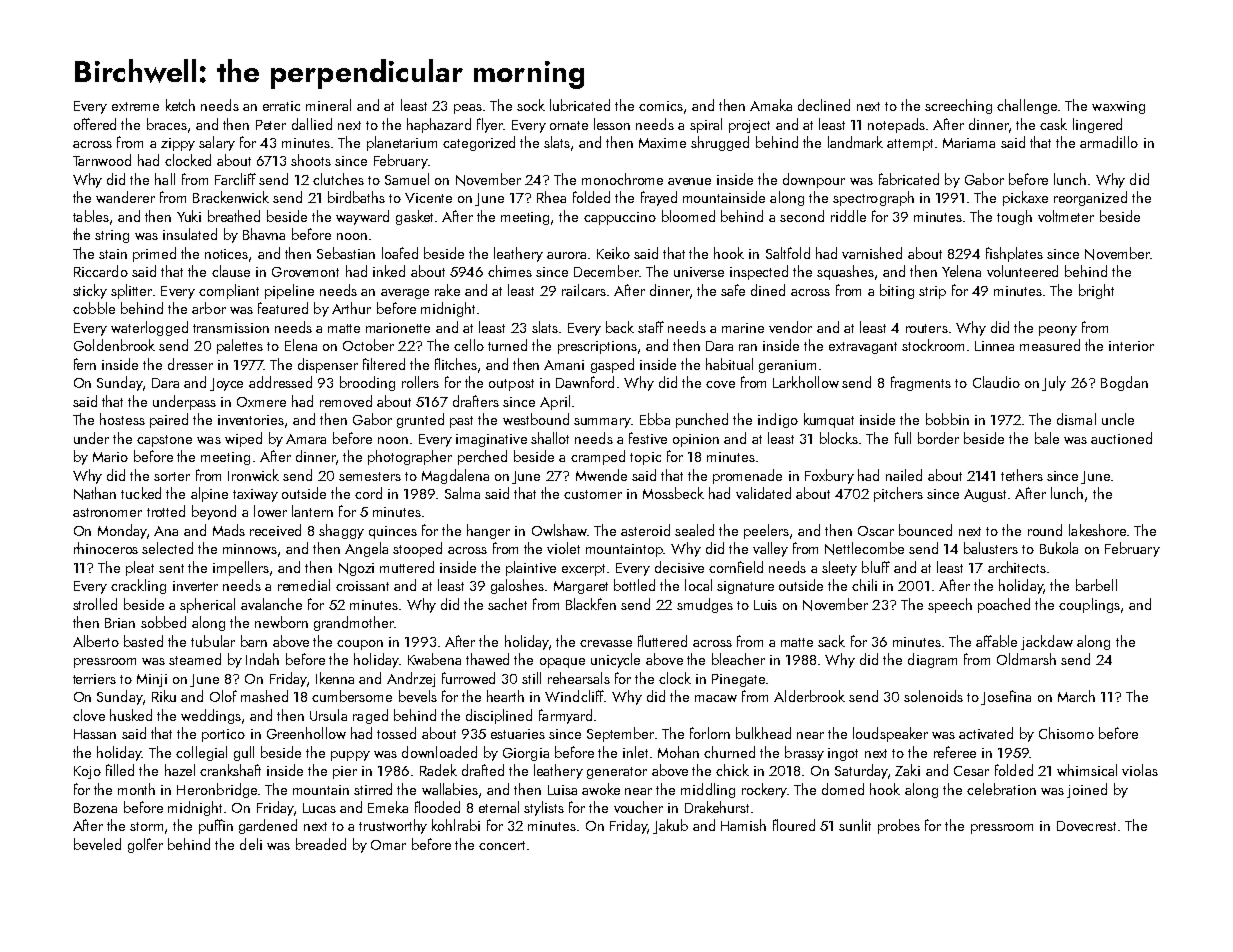 This image has width=1233, height=952. What do you see at coordinates (135, 106) in the image?
I see `extreme` at bounding box center [135, 106].
